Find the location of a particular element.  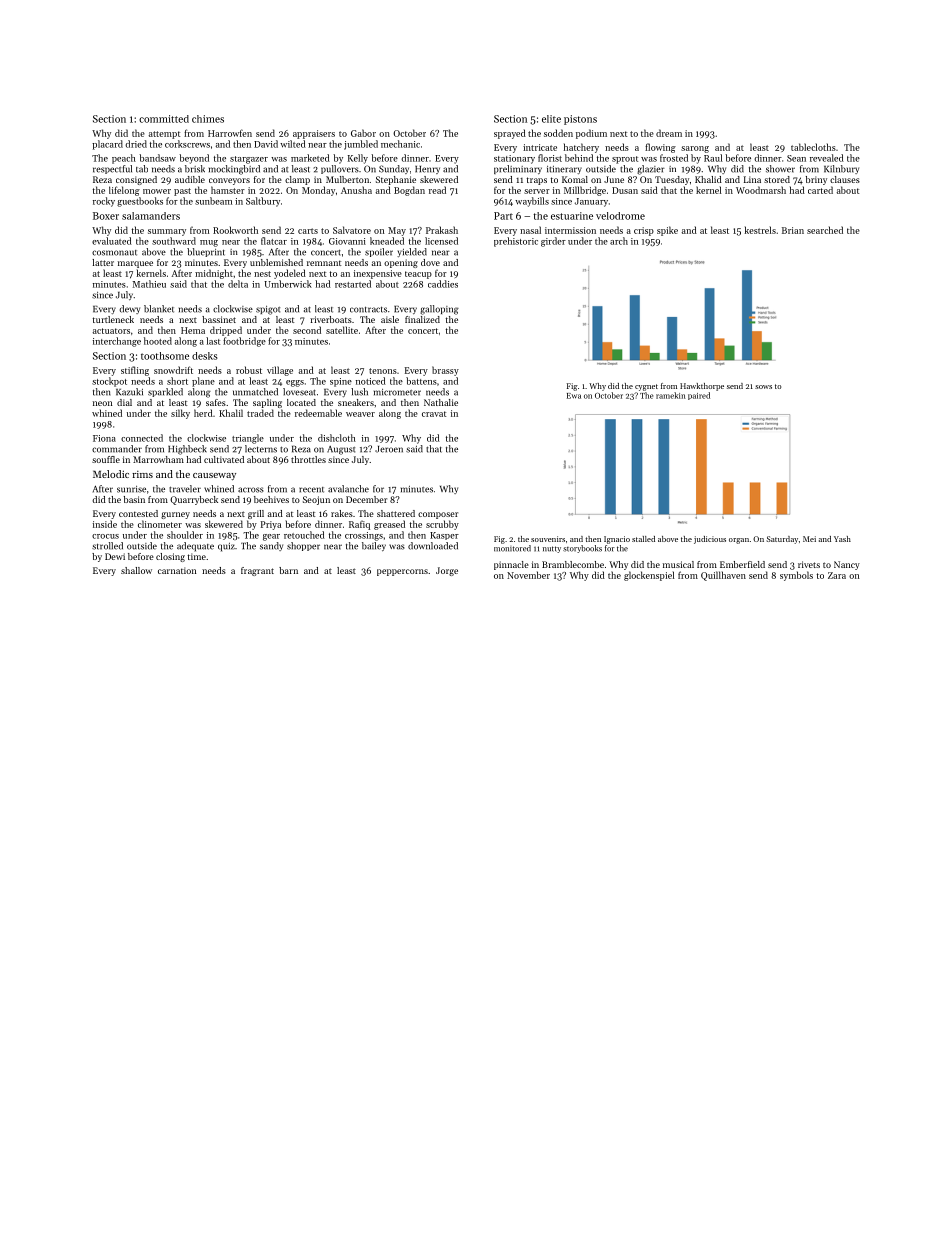

snowdrift is located at coordinates (173, 370).
